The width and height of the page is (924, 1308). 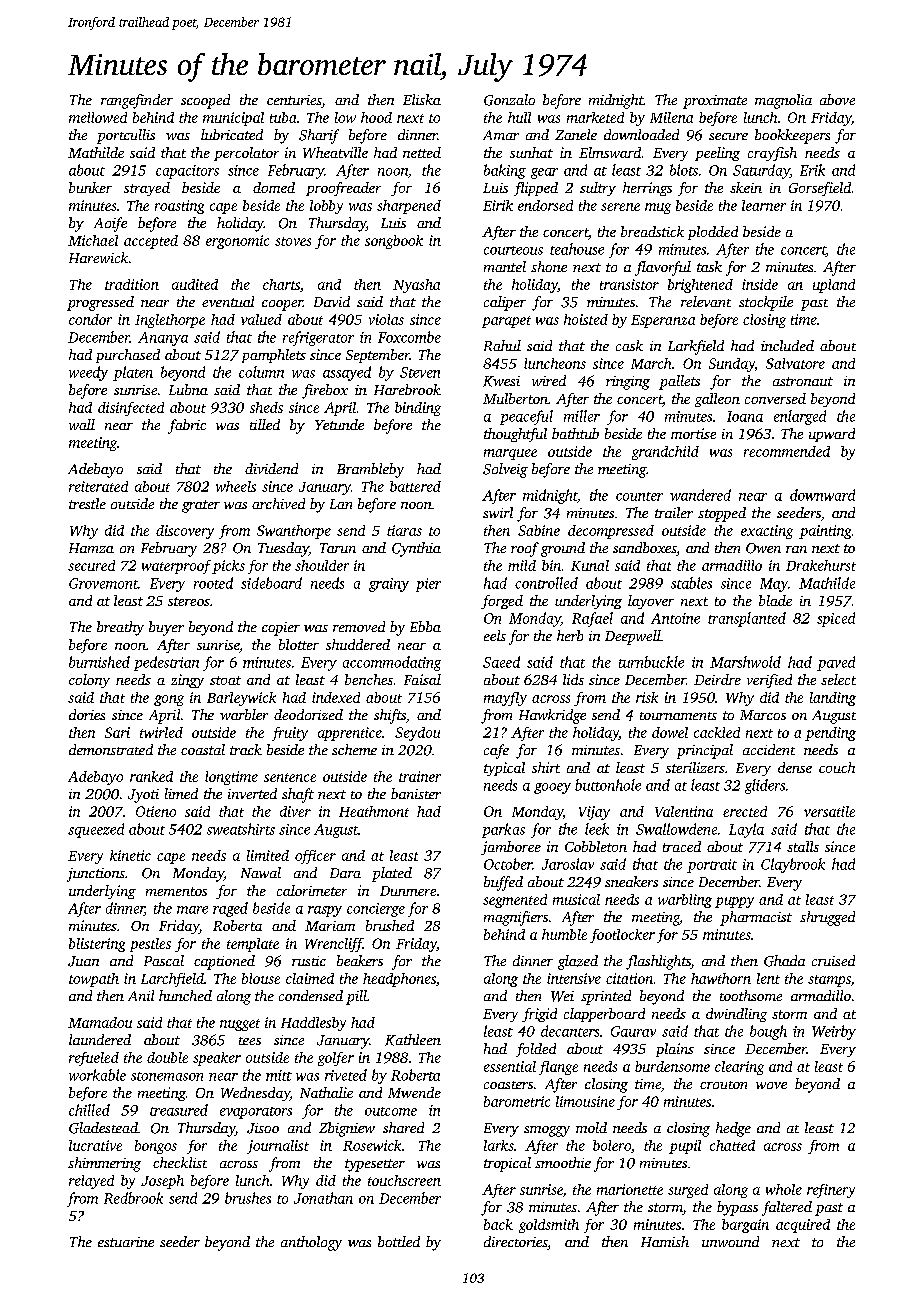 What do you see at coordinates (281, 284) in the page?
I see `charts` at bounding box center [281, 284].
